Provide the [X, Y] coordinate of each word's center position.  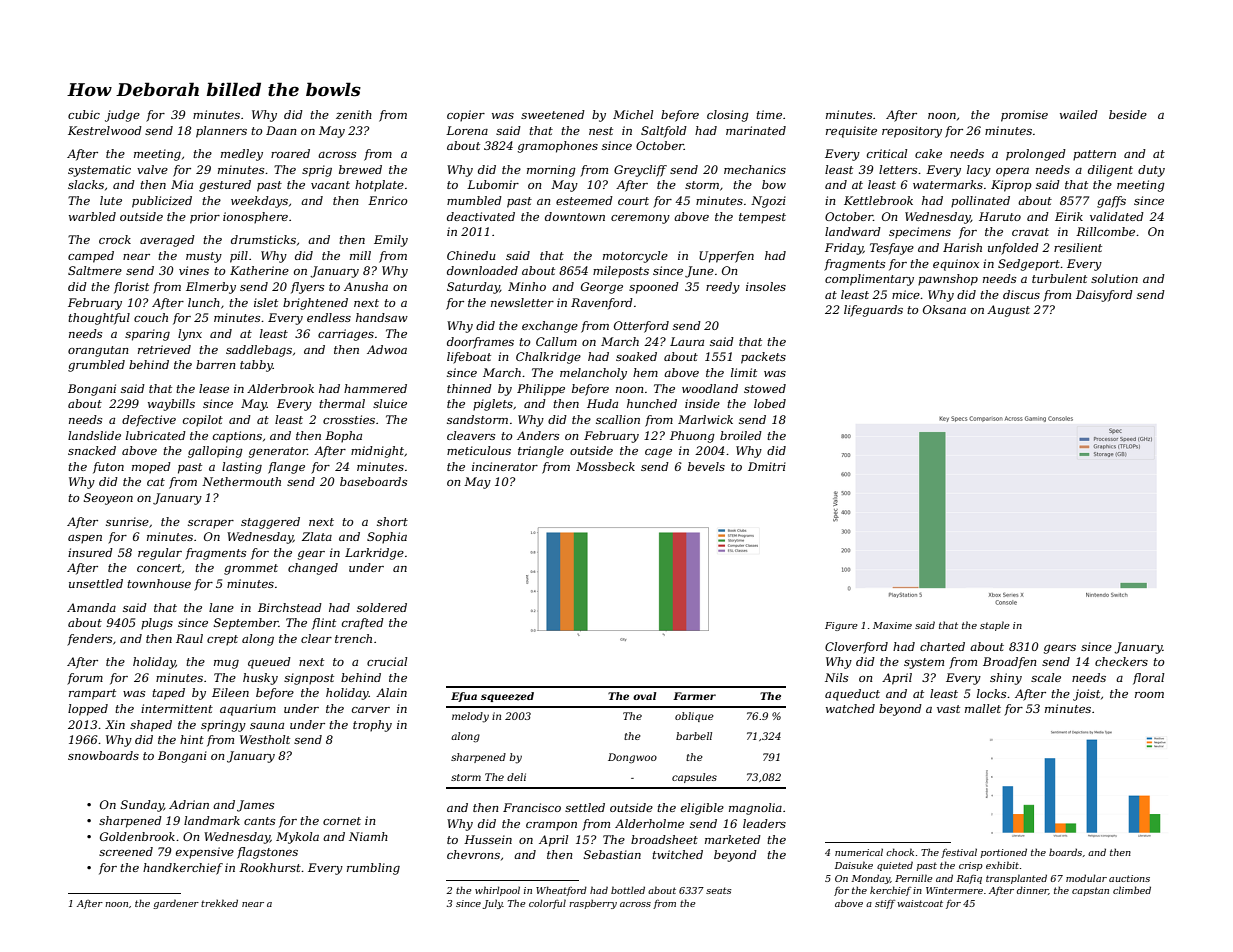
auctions [1129, 878]
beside [1128, 114]
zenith [354, 114]
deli [516, 777]
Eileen [230, 692]
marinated [756, 130]
